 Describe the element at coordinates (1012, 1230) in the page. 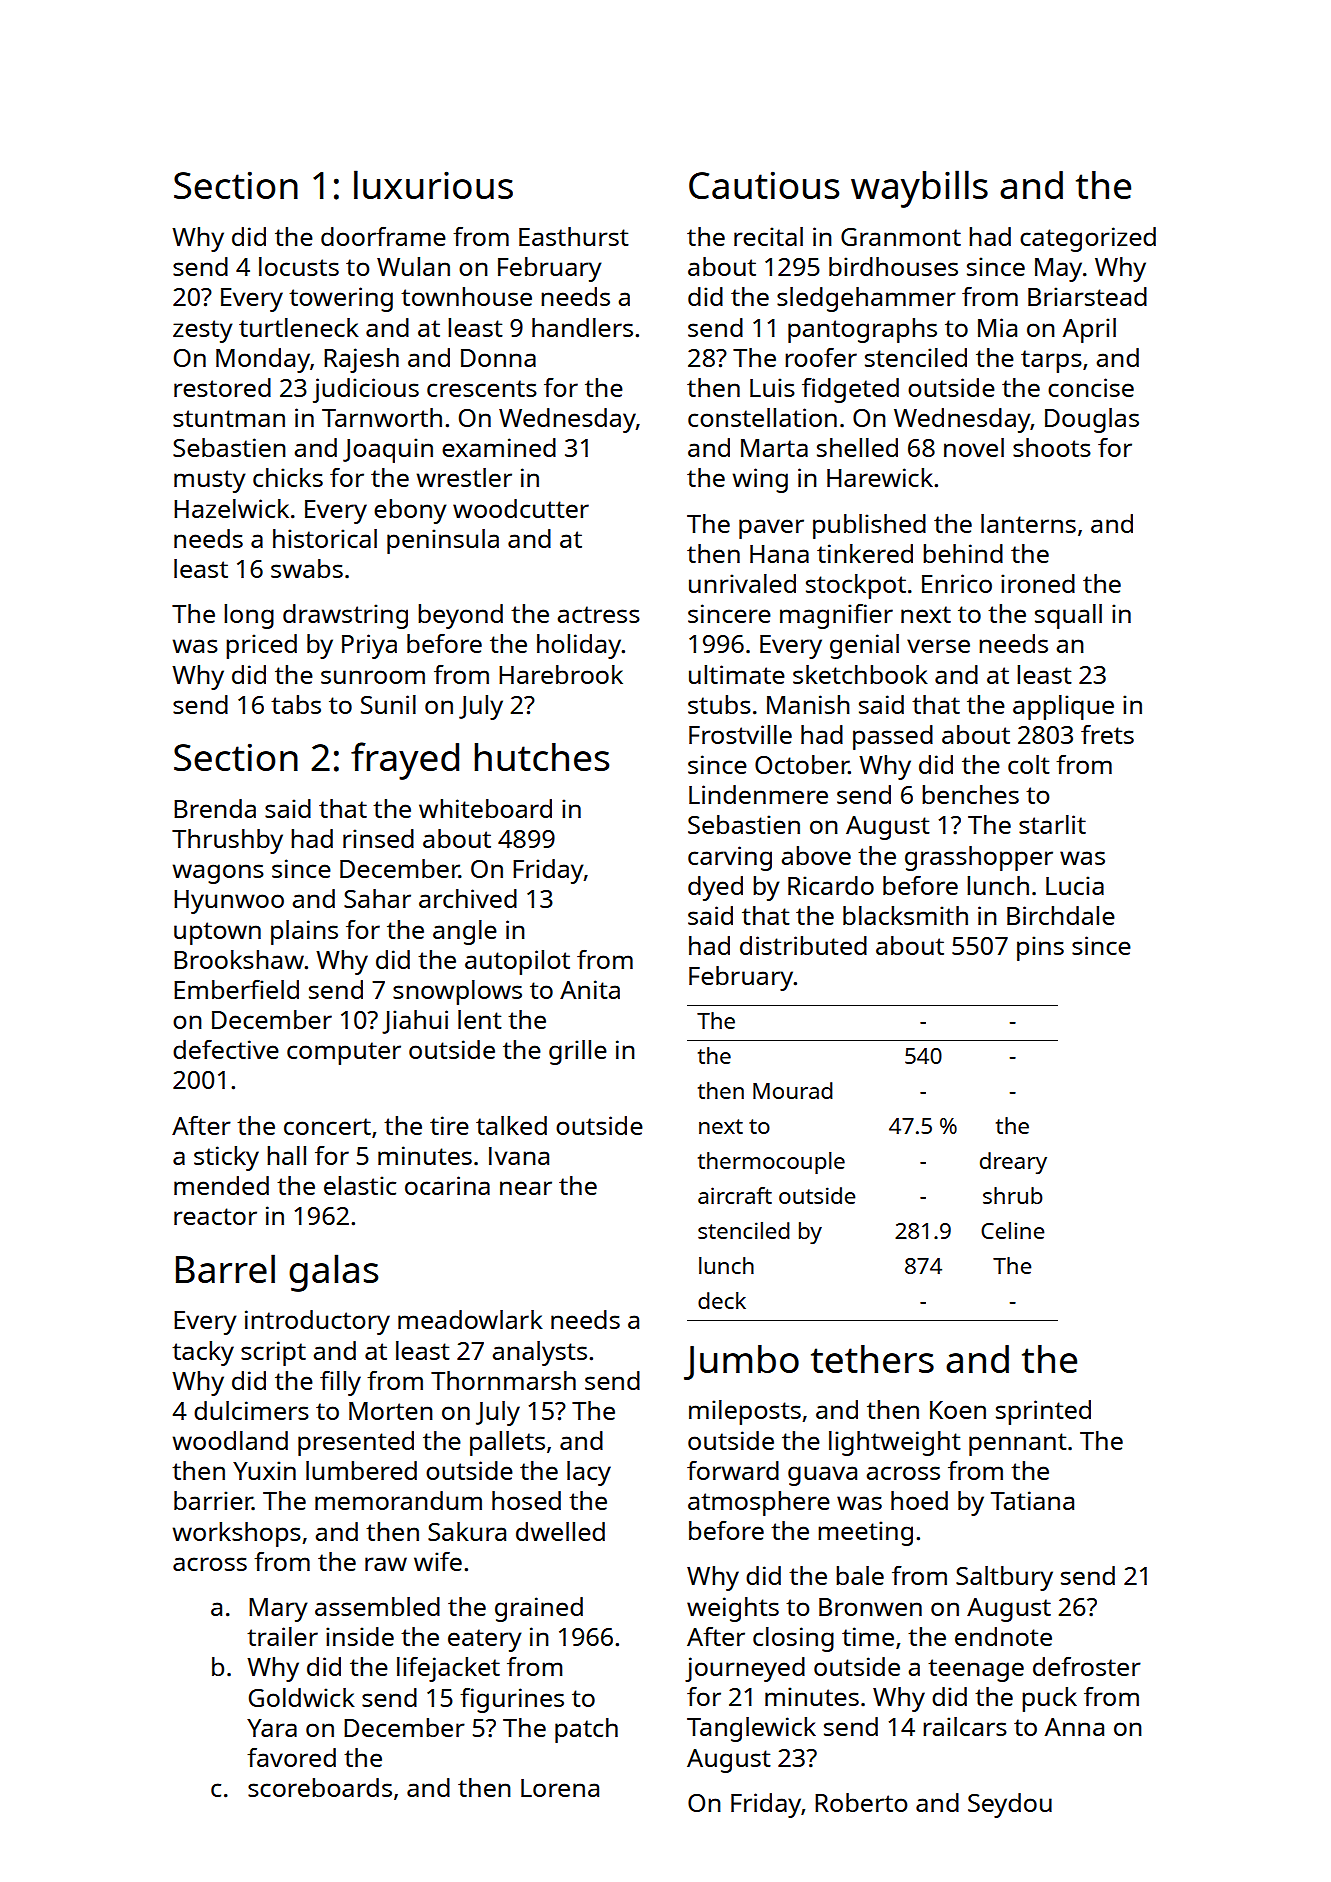

I see `Celine` at that location.
